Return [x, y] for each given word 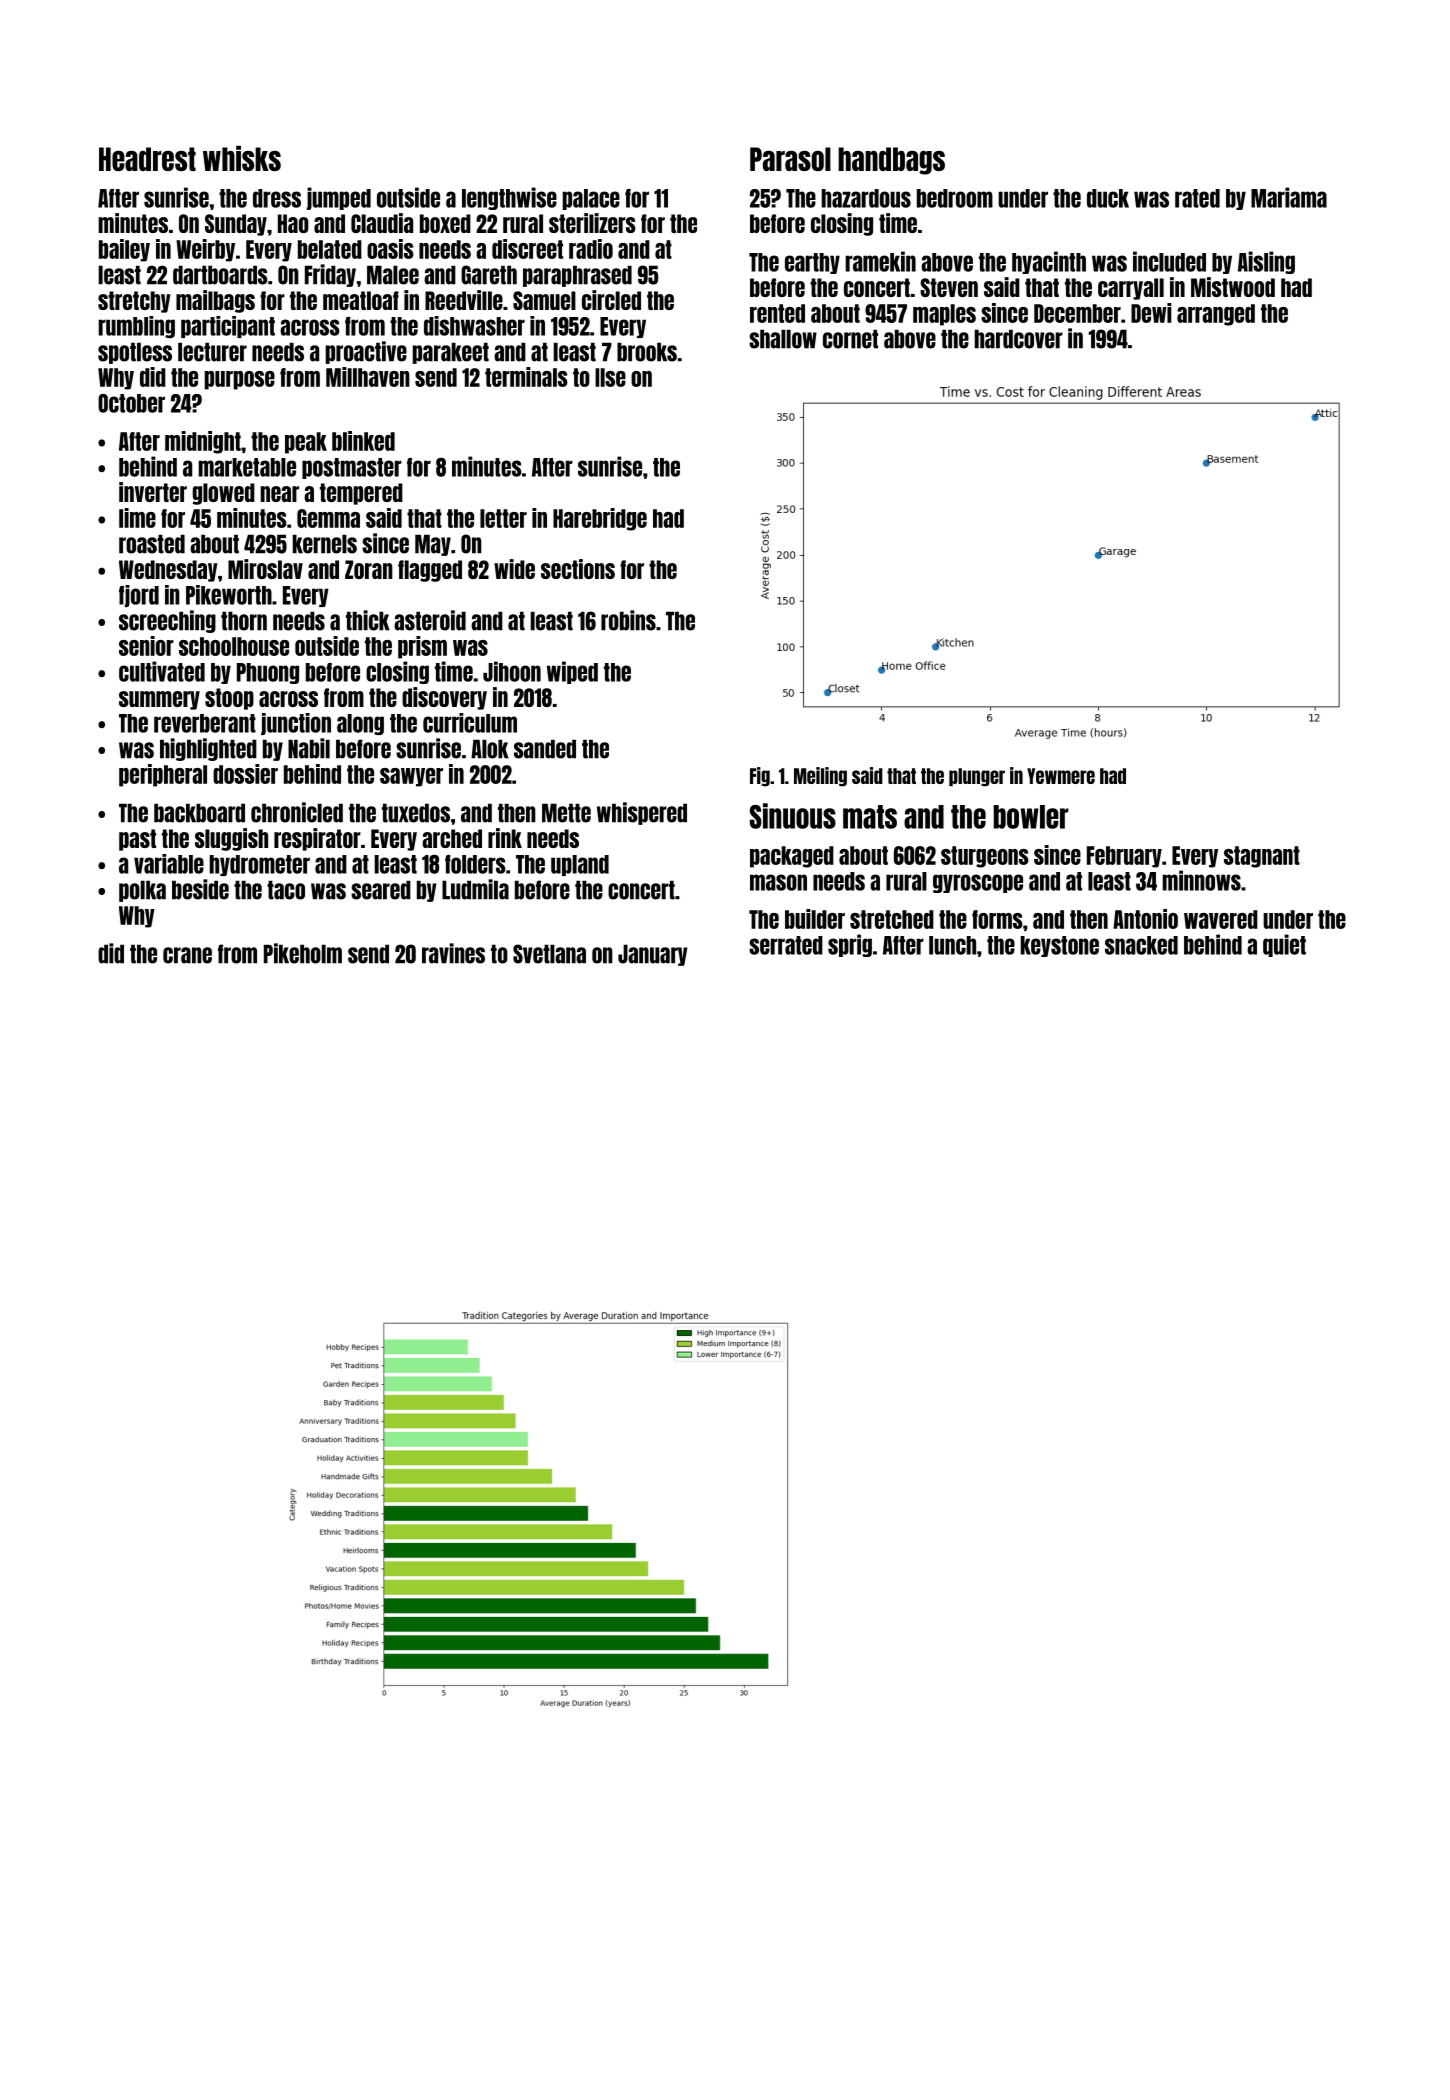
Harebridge [600, 519]
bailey [124, 250]
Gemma [328, 518]
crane [187, 955]
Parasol [790, 159]
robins [628, 620]
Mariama [1289, 197]
